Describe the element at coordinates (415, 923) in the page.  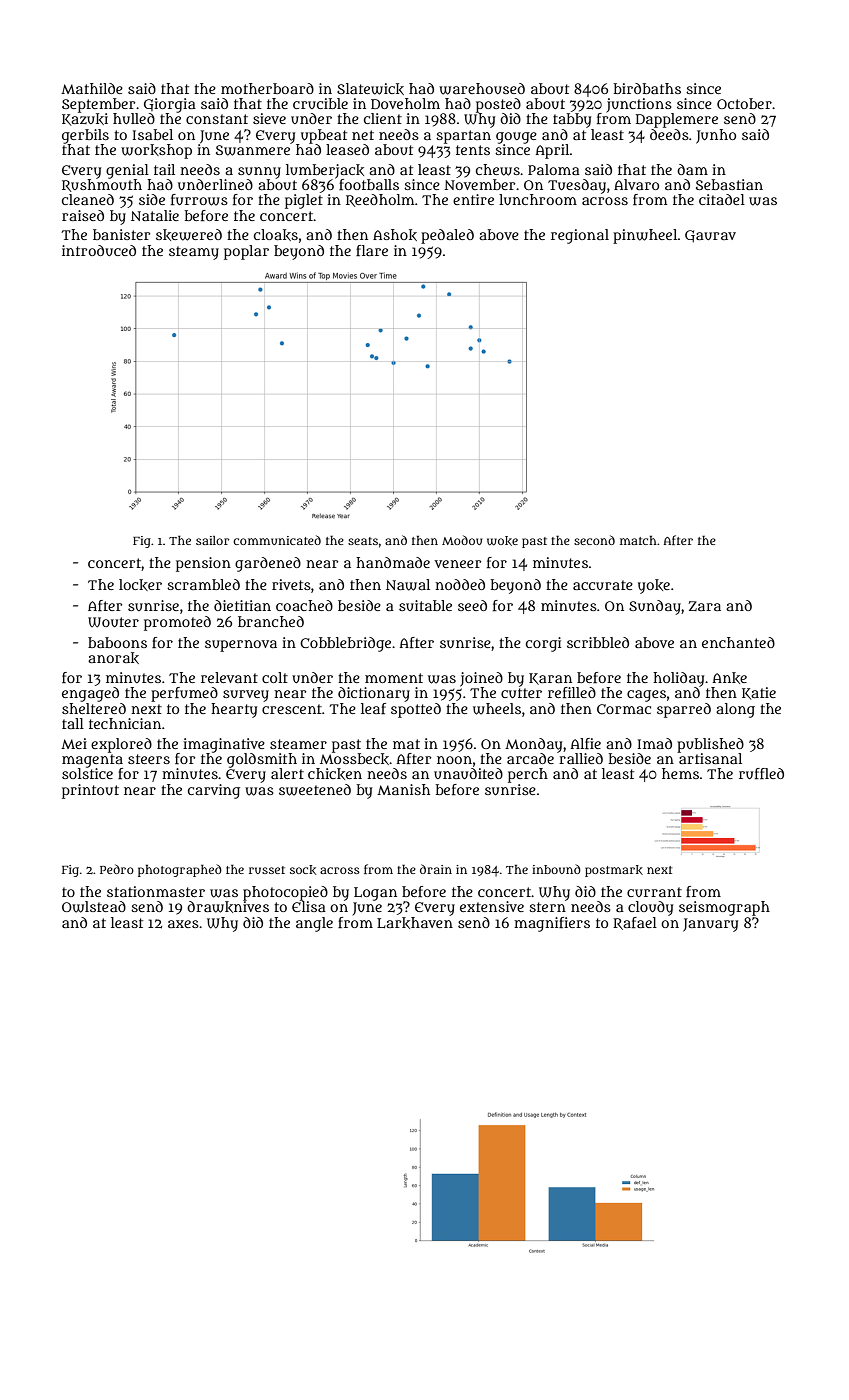
I see `Larkhaven` at that location.
